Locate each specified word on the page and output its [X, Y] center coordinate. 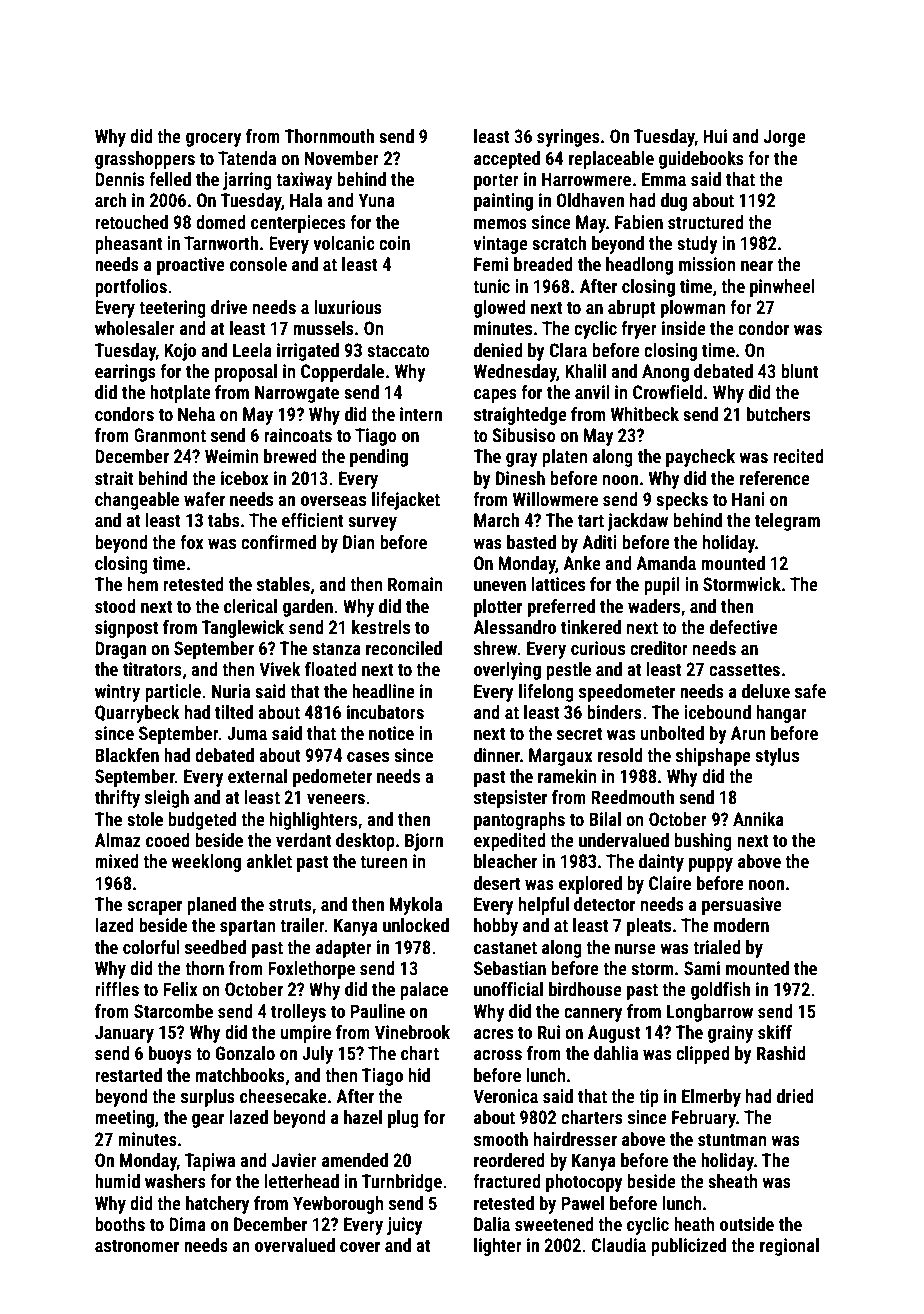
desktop [365, 842]
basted [531, 542]
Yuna [376, 200]
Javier [294, 1160]
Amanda [666, 563]
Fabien [639, 222]
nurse [635, 949]
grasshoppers [145, 160]
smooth [501, 1139]
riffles [117, 989]
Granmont [170, 435]
